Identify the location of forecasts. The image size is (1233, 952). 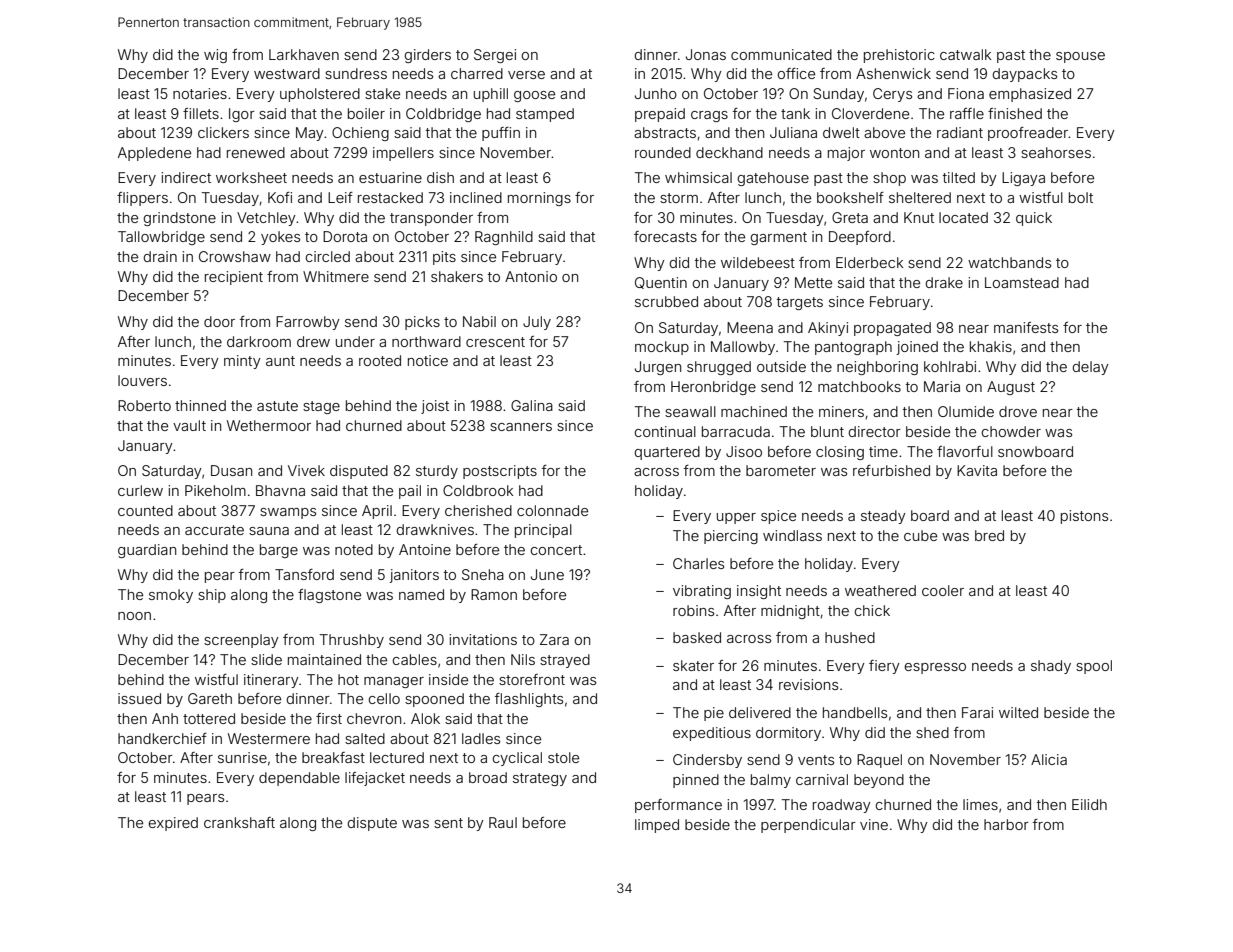
(665, 236).
